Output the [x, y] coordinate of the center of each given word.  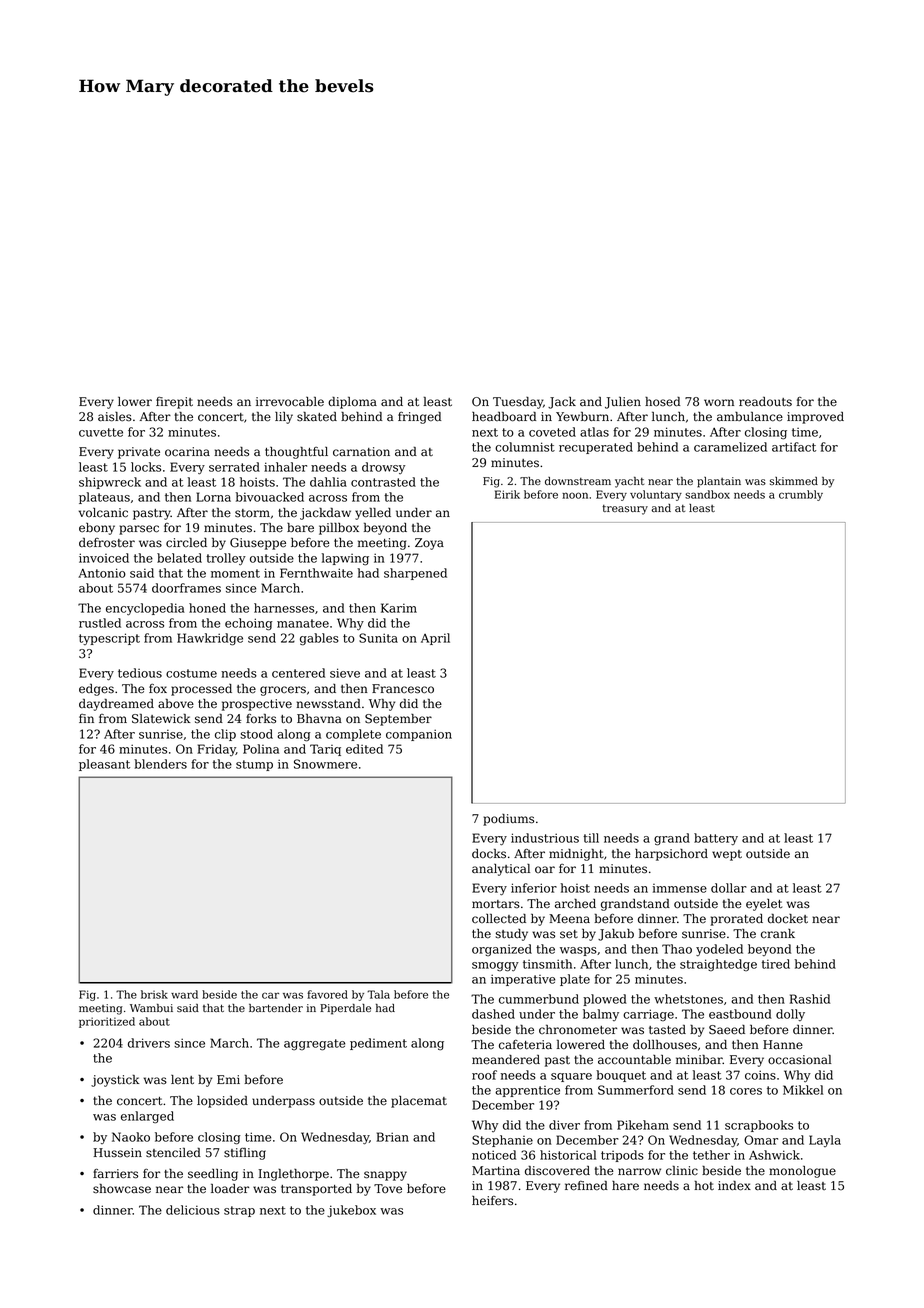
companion [419, 735]
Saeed [727, 1030]
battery [716, 839]
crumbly [801, 495]
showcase [122, 1189]
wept [727, 855]
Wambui [151, 1008]
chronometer [578, 1029]
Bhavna [319, 719]
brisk [154, 994]
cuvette [101, 432]
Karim [399, 608]
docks [489, 854]
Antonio [102, 573]
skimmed [794, 481]
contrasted [383, 482]
